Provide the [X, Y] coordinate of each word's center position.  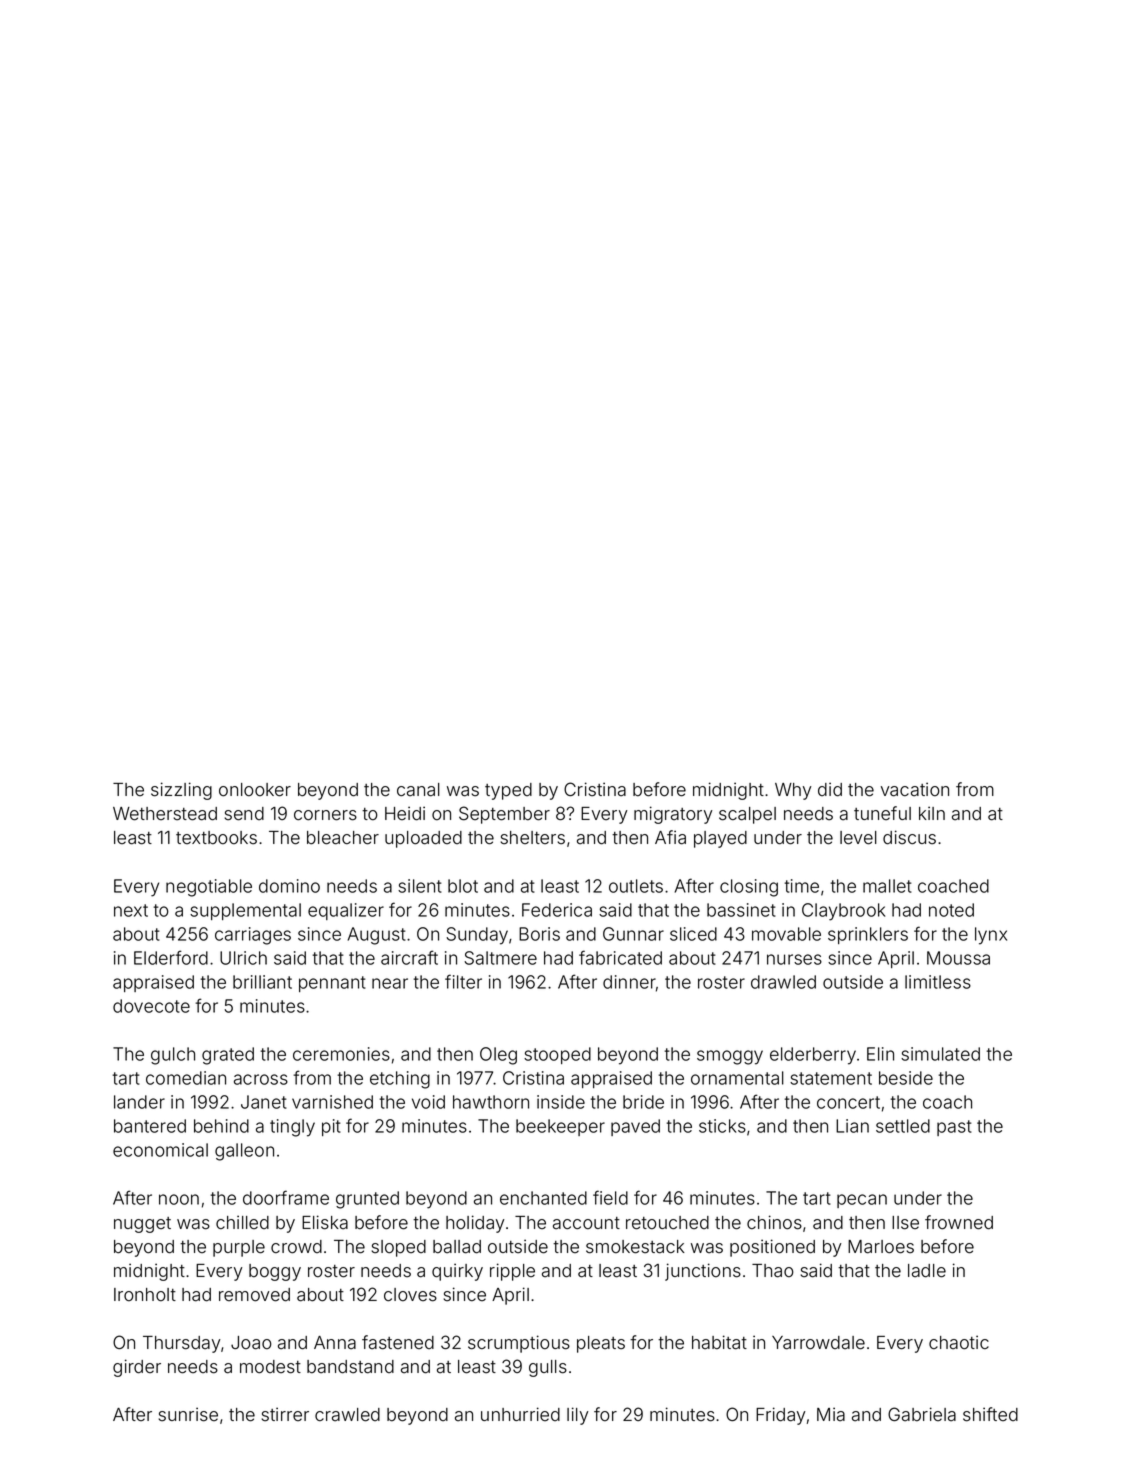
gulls [548, 1368]
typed [508, 791]
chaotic [959, 1342]
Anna [335, 1343]
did [830, 789]
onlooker [255, 790]
